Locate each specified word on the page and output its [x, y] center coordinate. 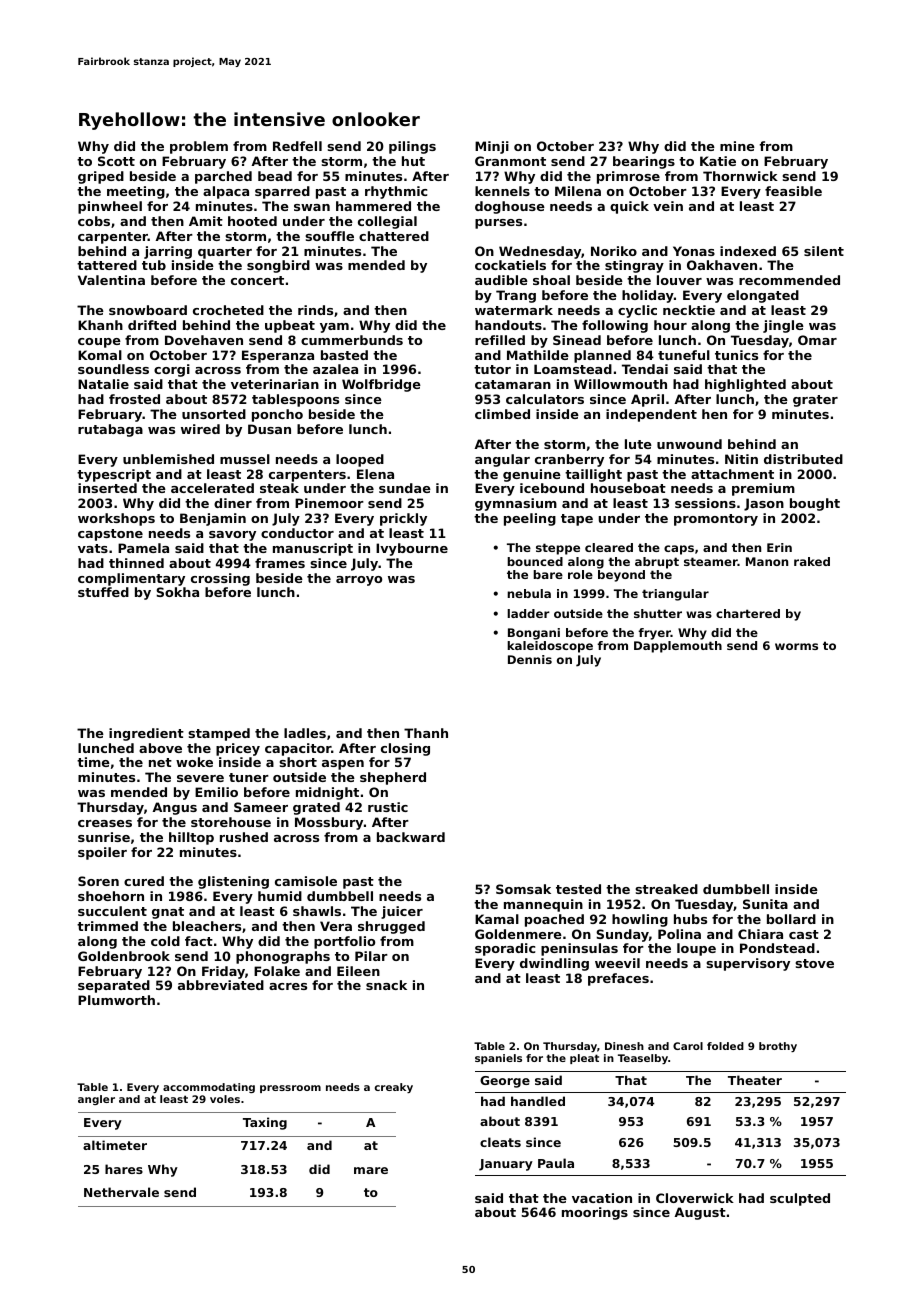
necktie [689, 310]
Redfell [297, 146]
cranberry [569, 460]
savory [232, 536]
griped [101, 177]
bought [815, 504]
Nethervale [121, 1192]
